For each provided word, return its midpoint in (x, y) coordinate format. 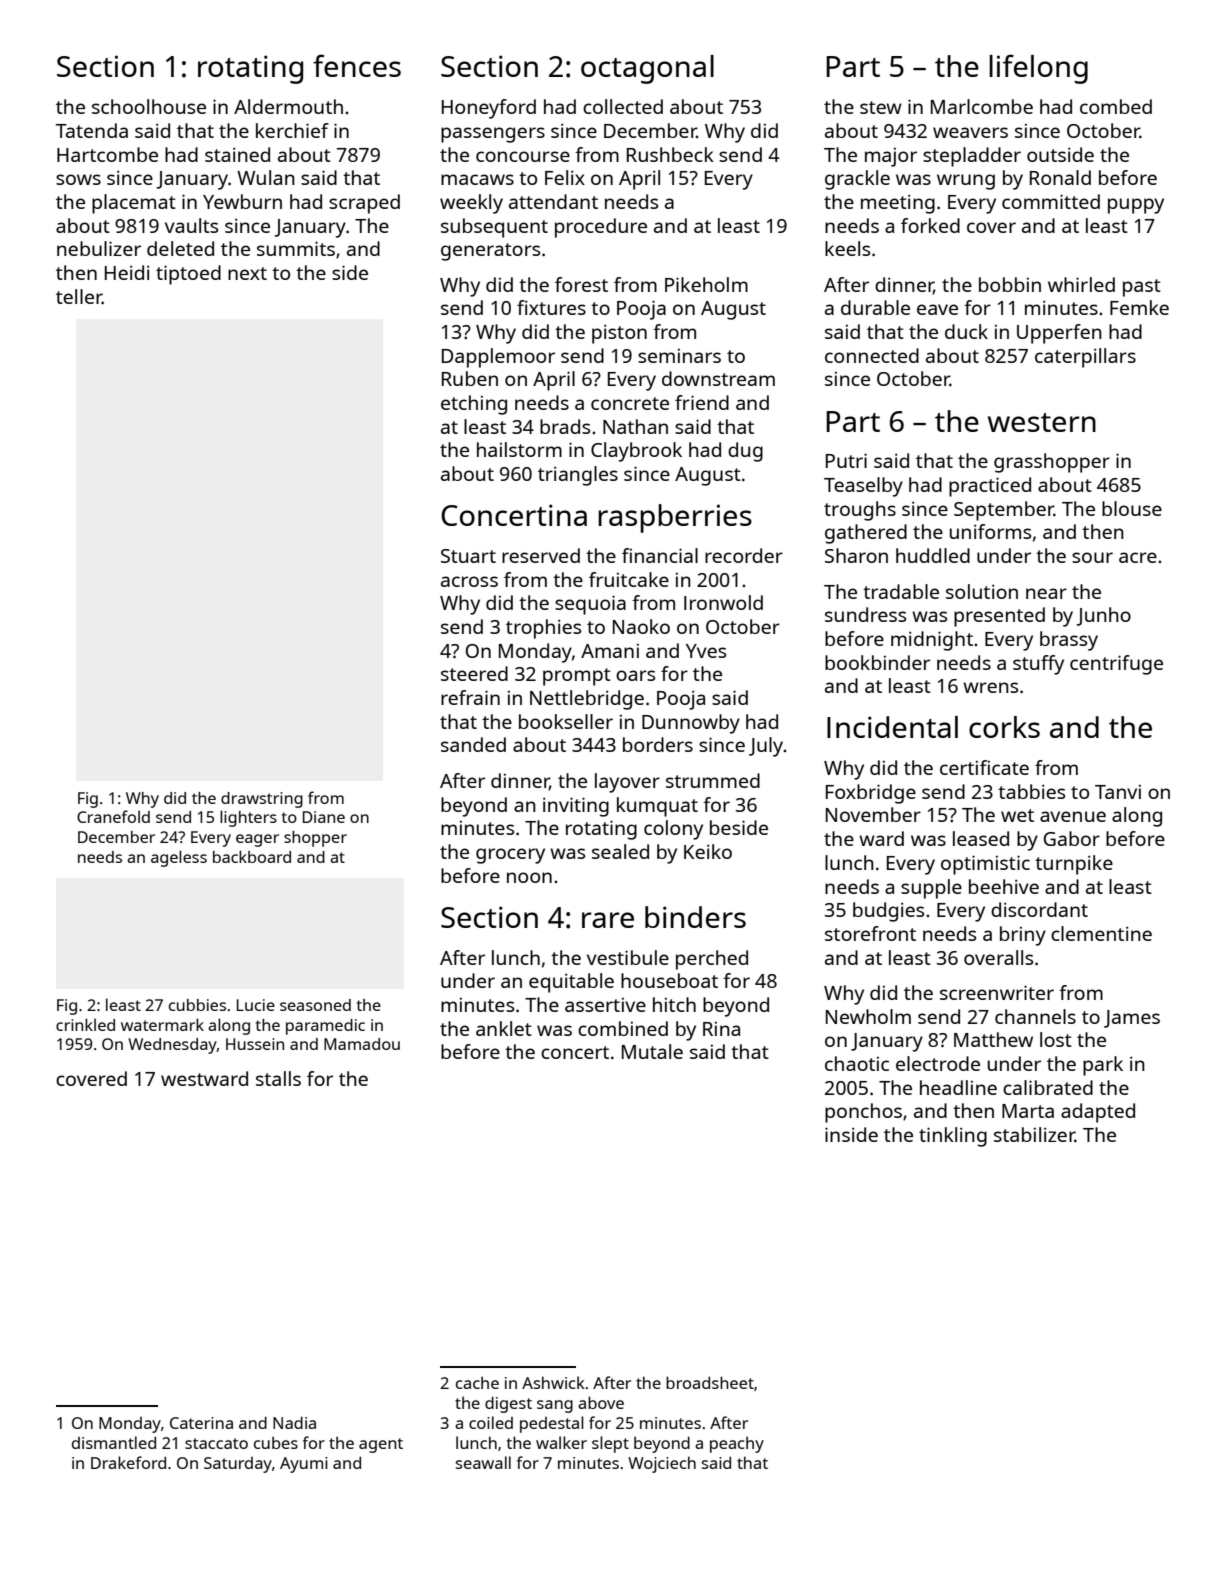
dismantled (114, 1442)
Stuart (468, 556)
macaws (477, 179)
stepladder (972, 157)
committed (1051, 201)
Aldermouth (288, 106)
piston (619, 334)
